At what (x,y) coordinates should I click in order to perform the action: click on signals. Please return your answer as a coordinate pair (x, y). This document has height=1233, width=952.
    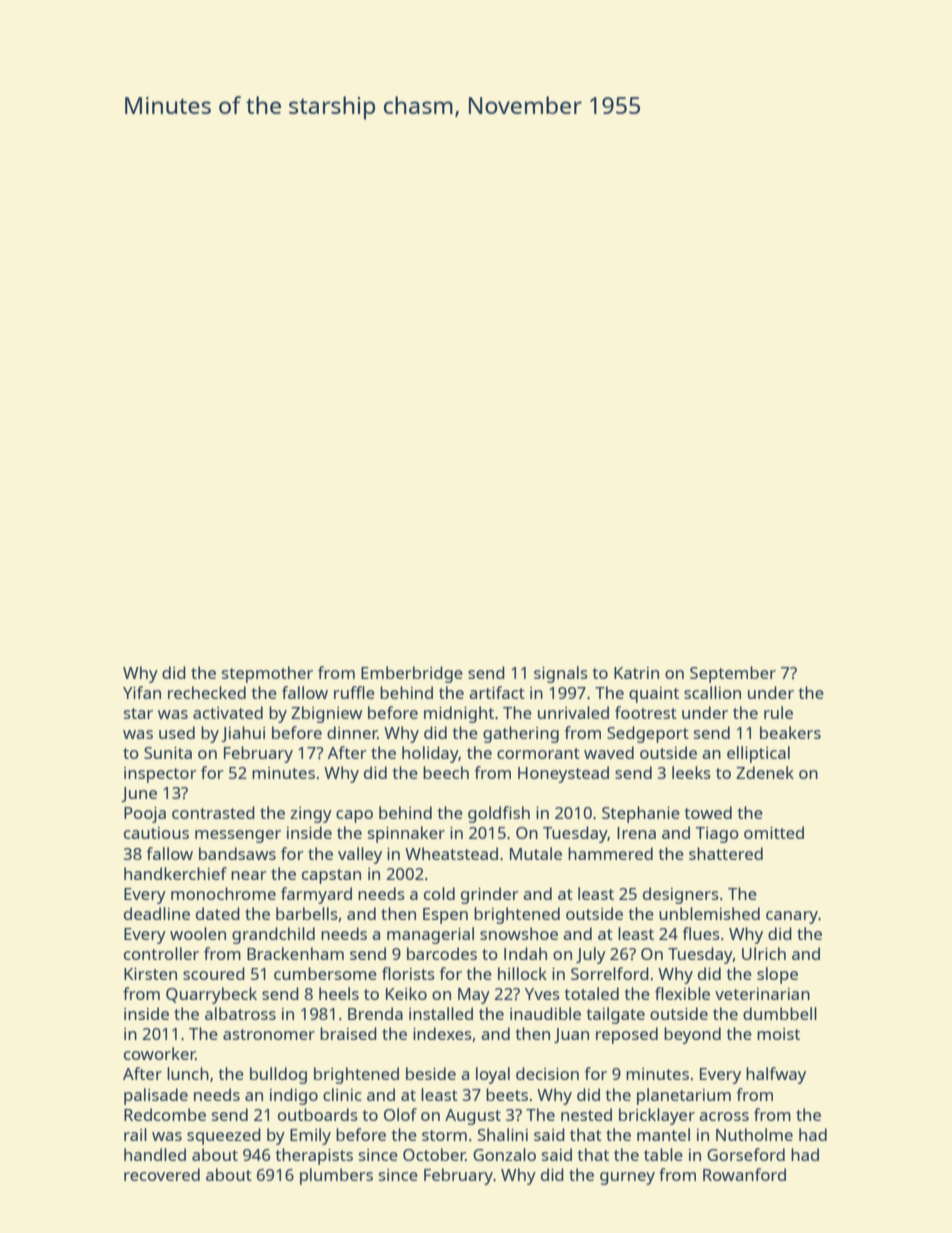
    Looking at the image, I should click on (561, 674).
